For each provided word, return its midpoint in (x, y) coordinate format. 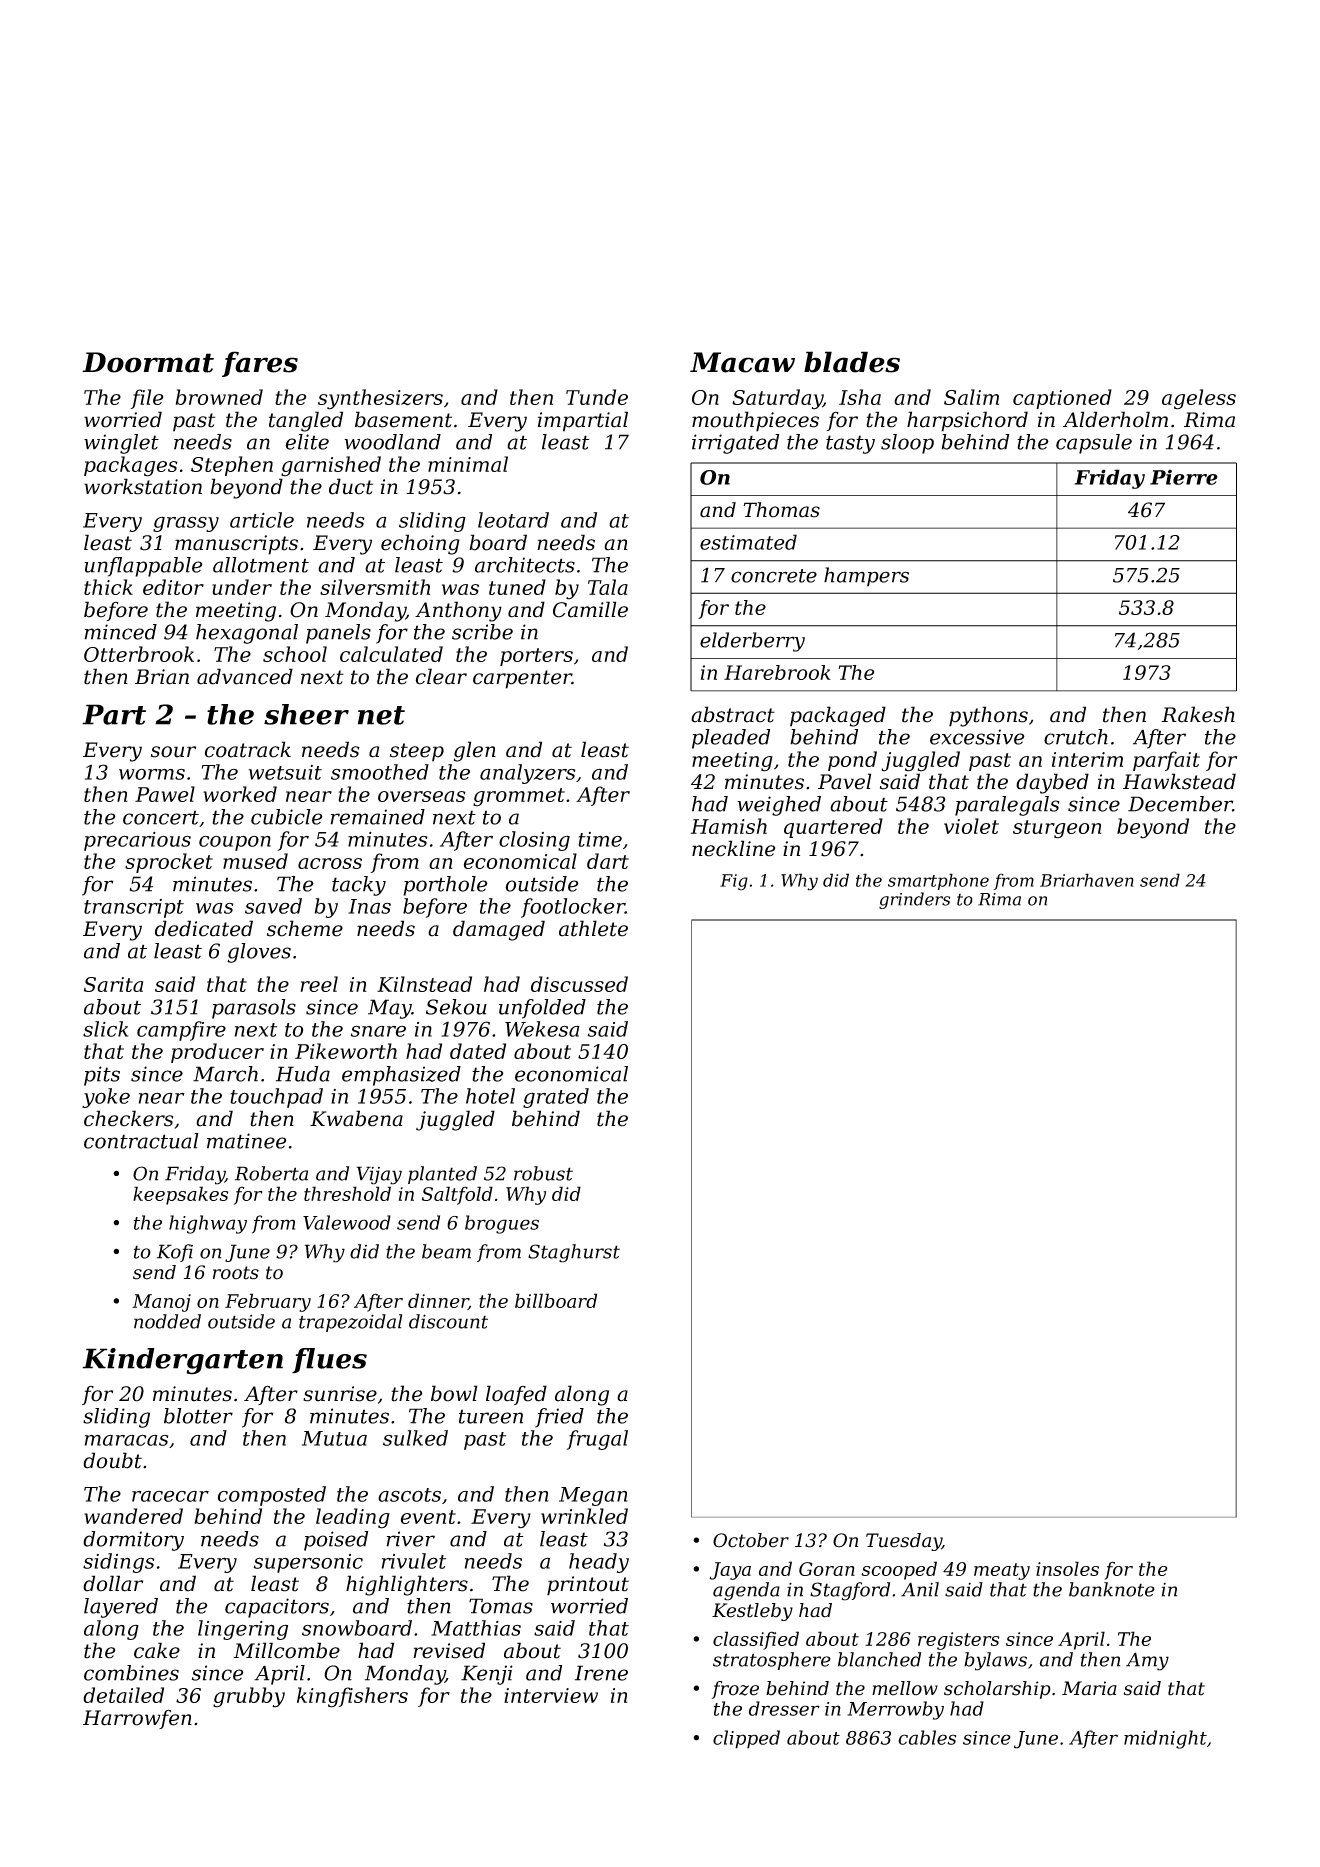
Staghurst (574, 1253)
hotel (490, 1096)
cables (927, 1737)
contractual (141, 1141)
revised (449, 1650)
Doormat (148, 362)
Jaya (730, 1571)
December (1180, 804)
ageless (1199, 399)
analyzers (527, 774)
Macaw (742, 362)
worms (152, 774)
